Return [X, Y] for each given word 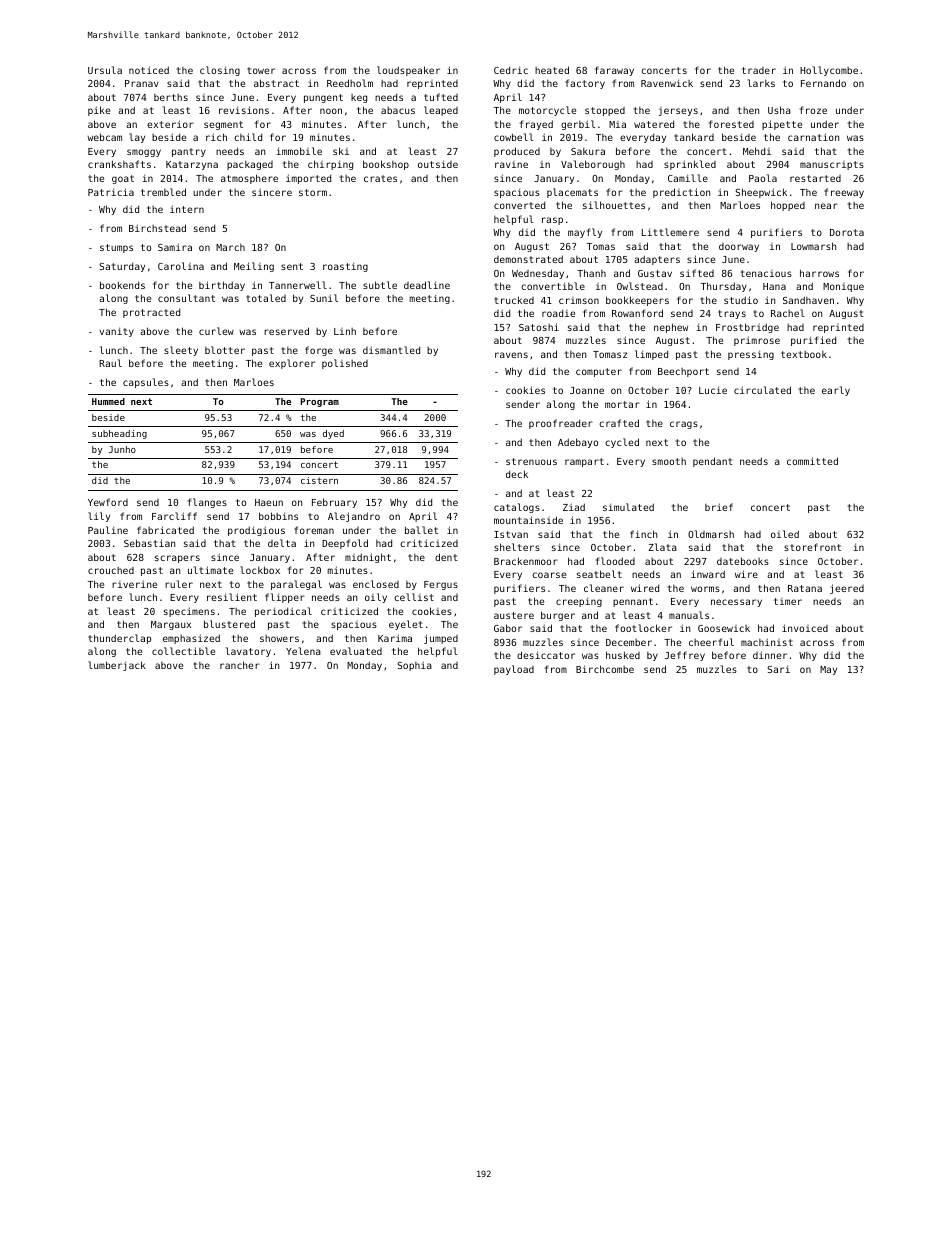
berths [171, 97]
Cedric [511, 70]
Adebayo [578, 443]
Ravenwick [667, 83]
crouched [111, 570]
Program [319, 402]
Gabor [508, 628]
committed [812, 461]
